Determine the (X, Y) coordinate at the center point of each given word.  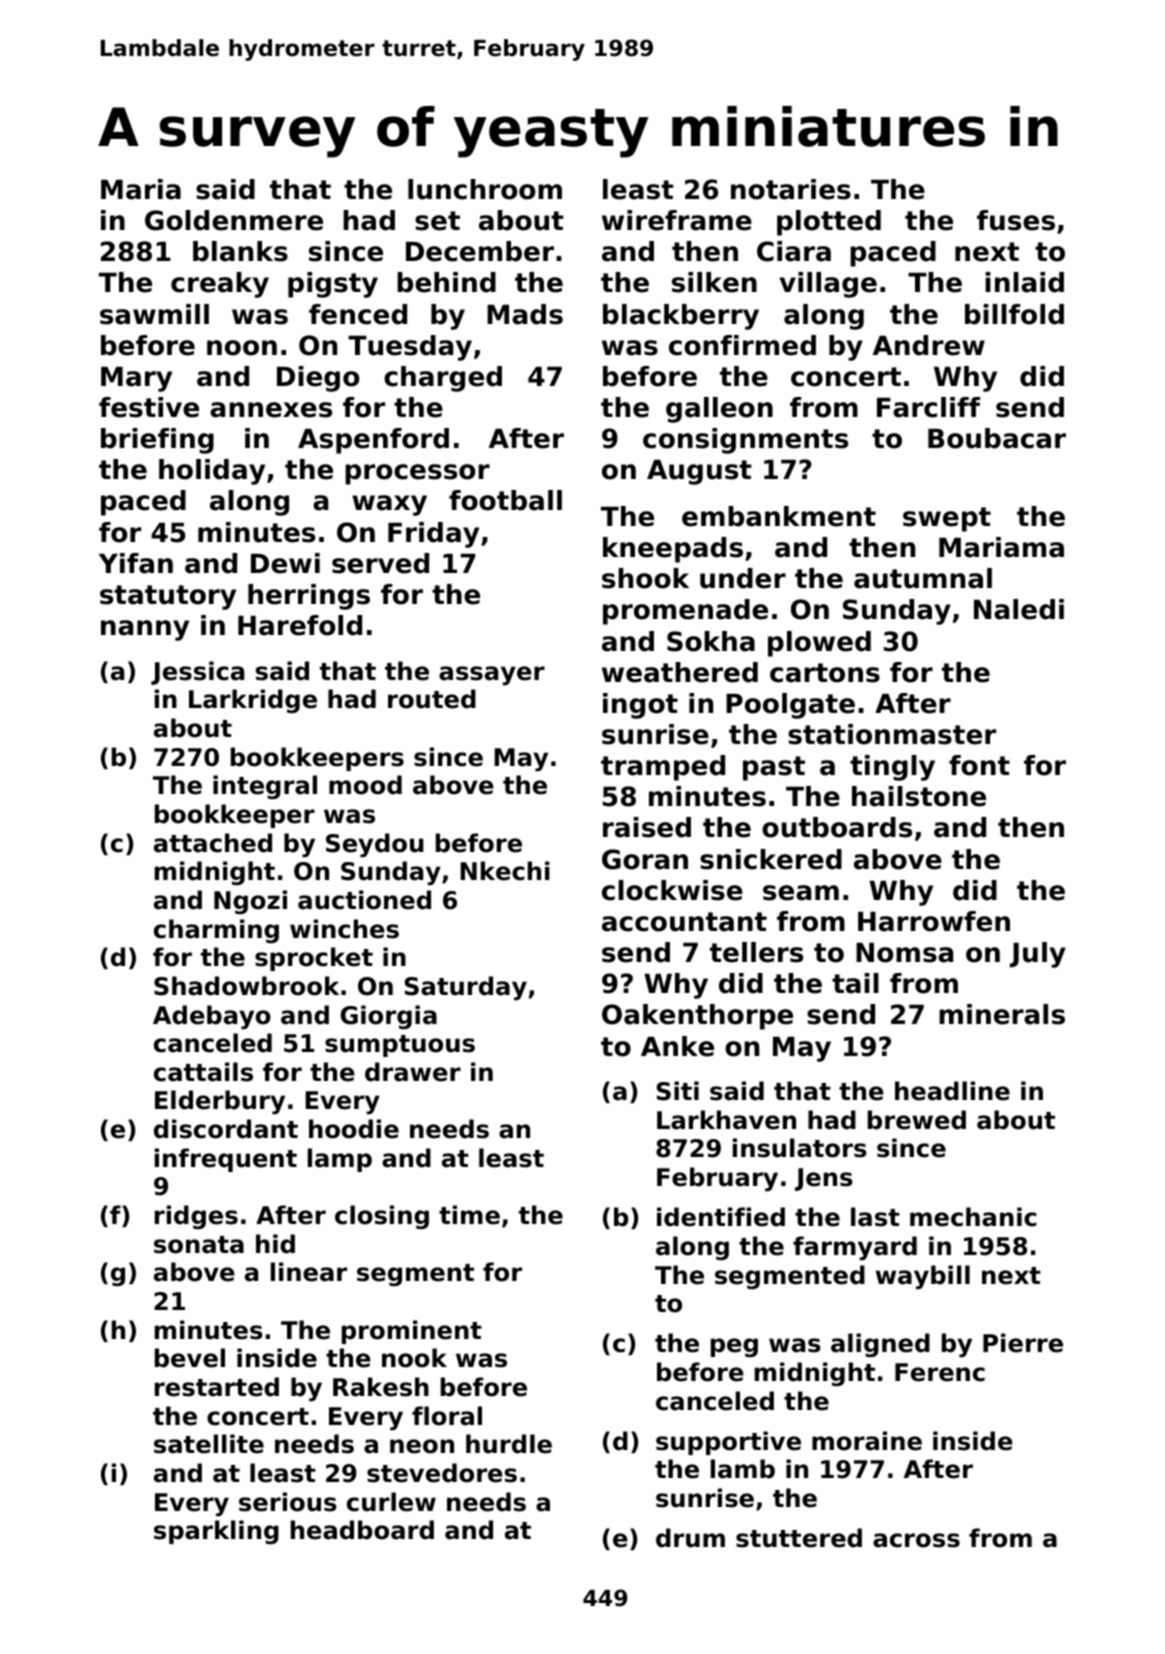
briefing (157, 441)
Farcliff (928, 407)
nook (414, 1358)
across (916, 1540)
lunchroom (485, 189)
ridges (196, 1217)
